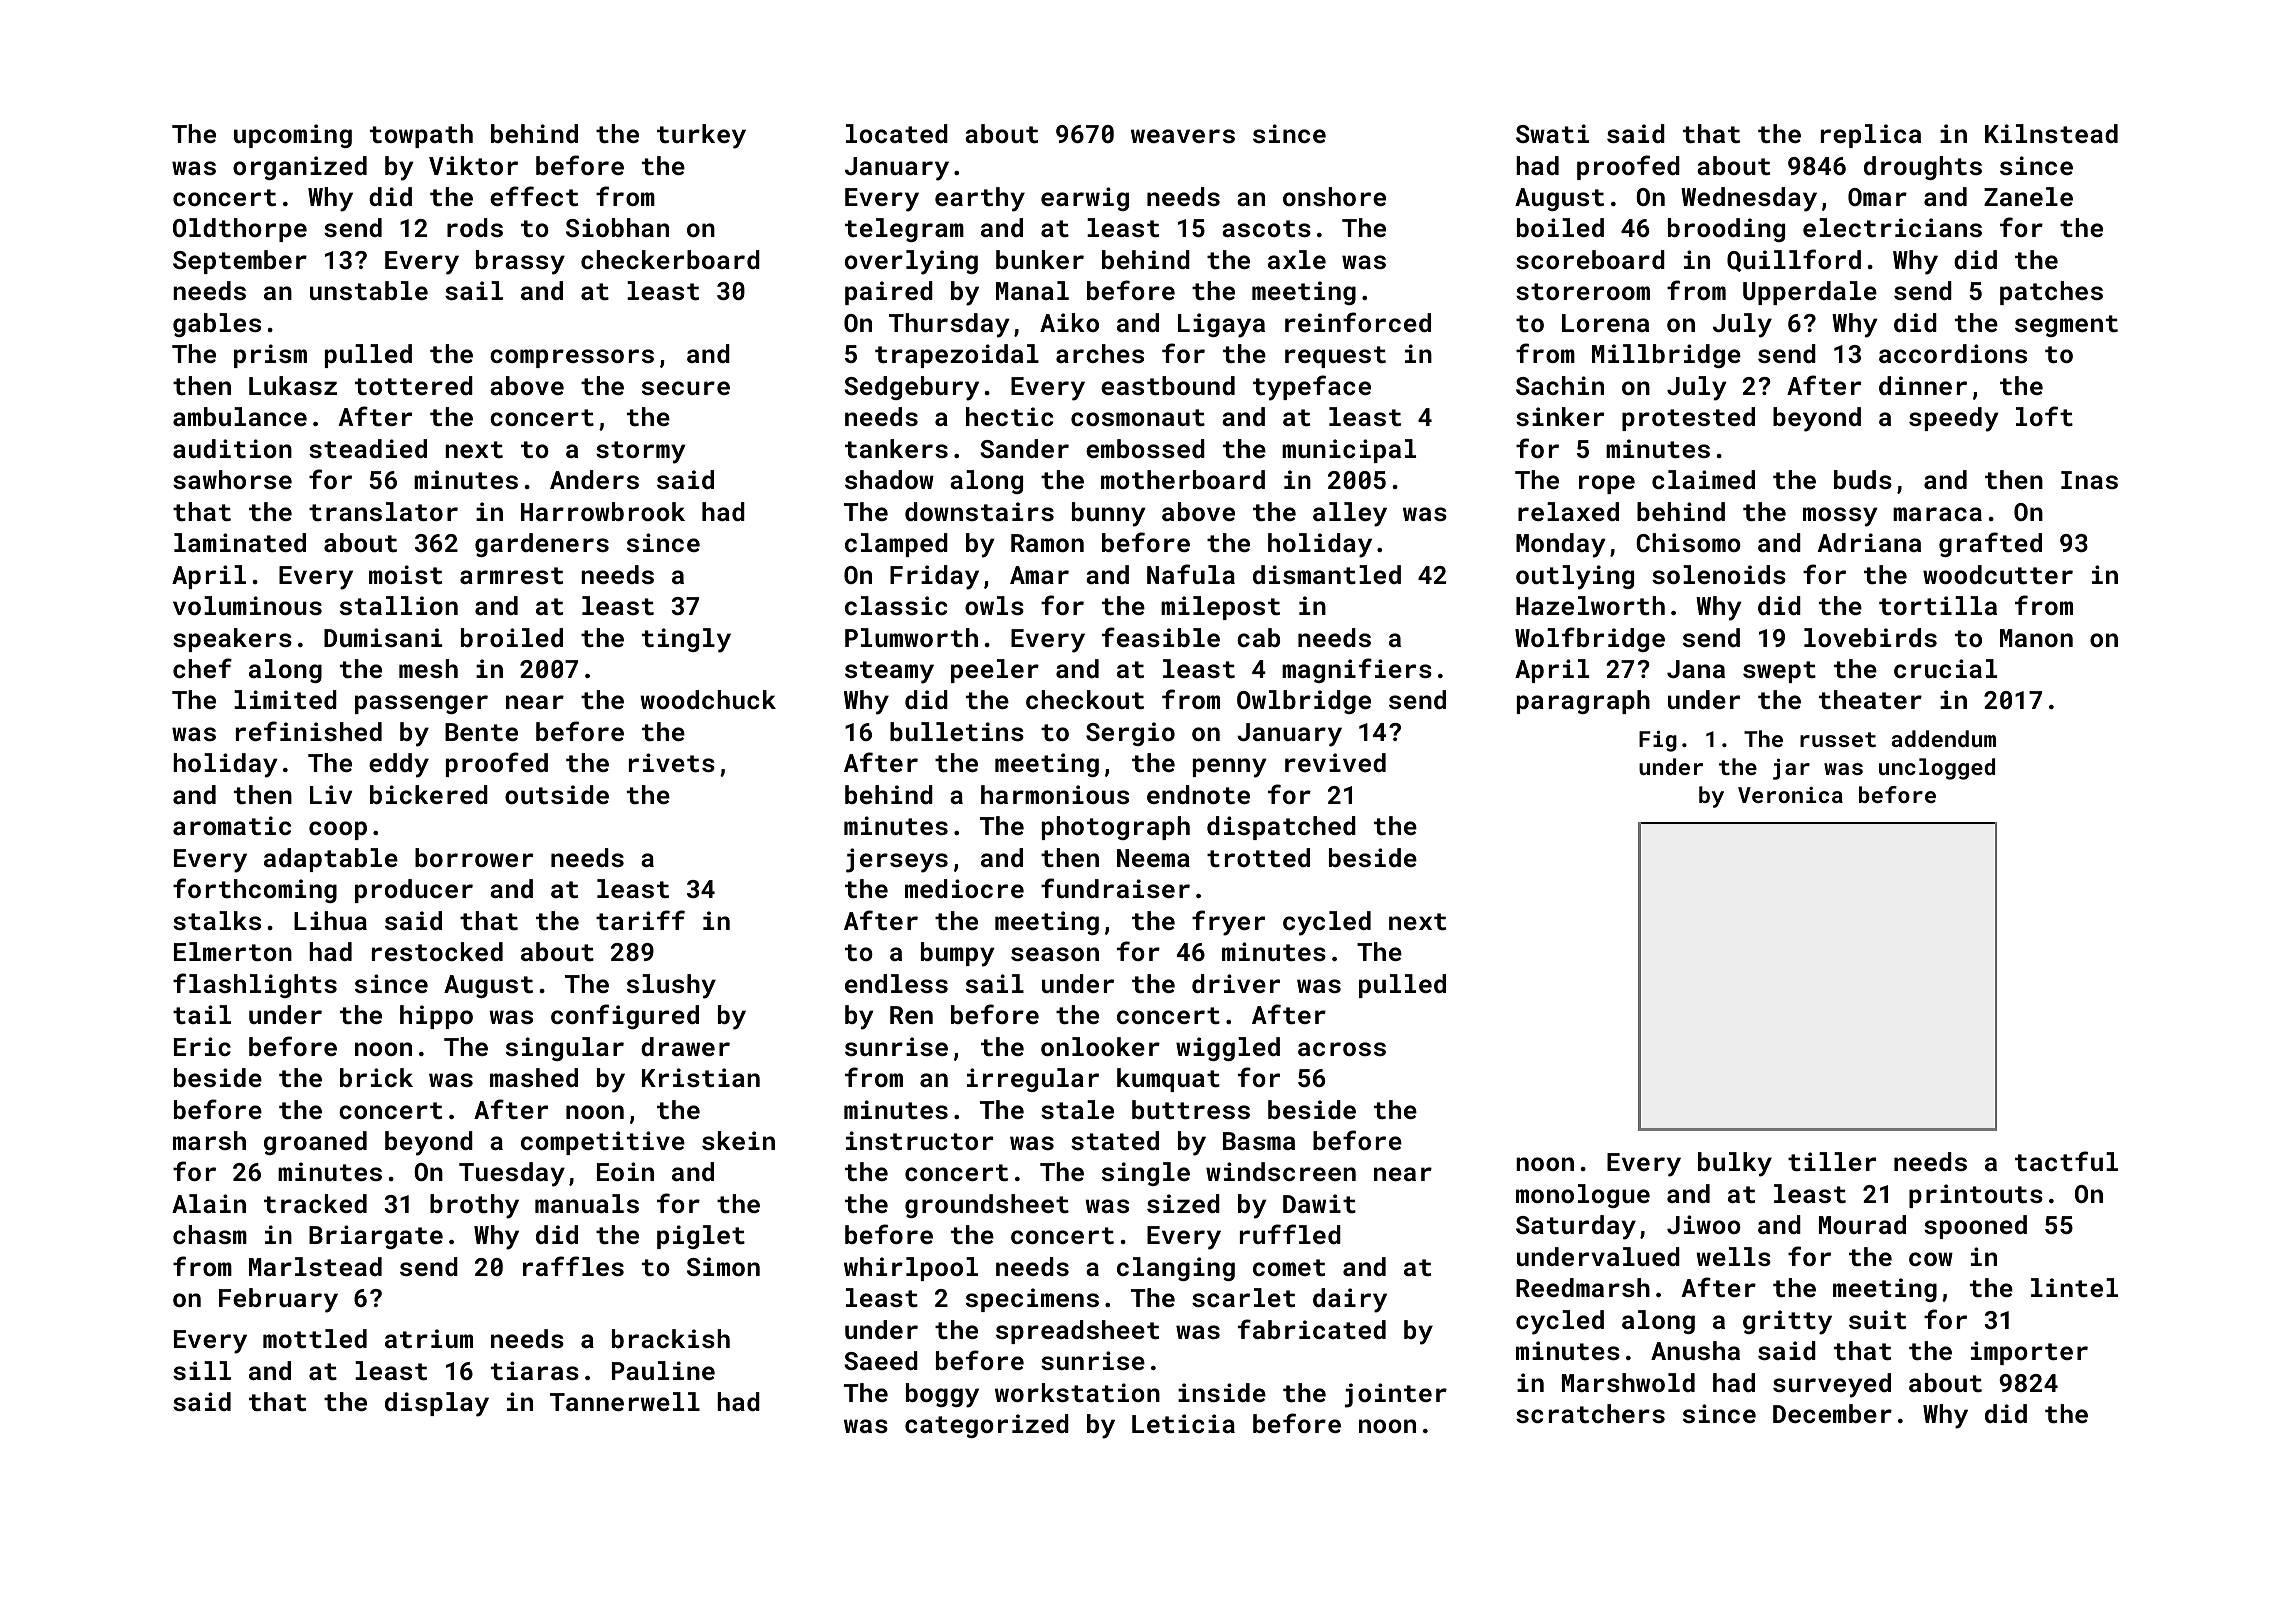  Describe the element at coordinates (437, 1404) in the document. I see `display` at that location.
